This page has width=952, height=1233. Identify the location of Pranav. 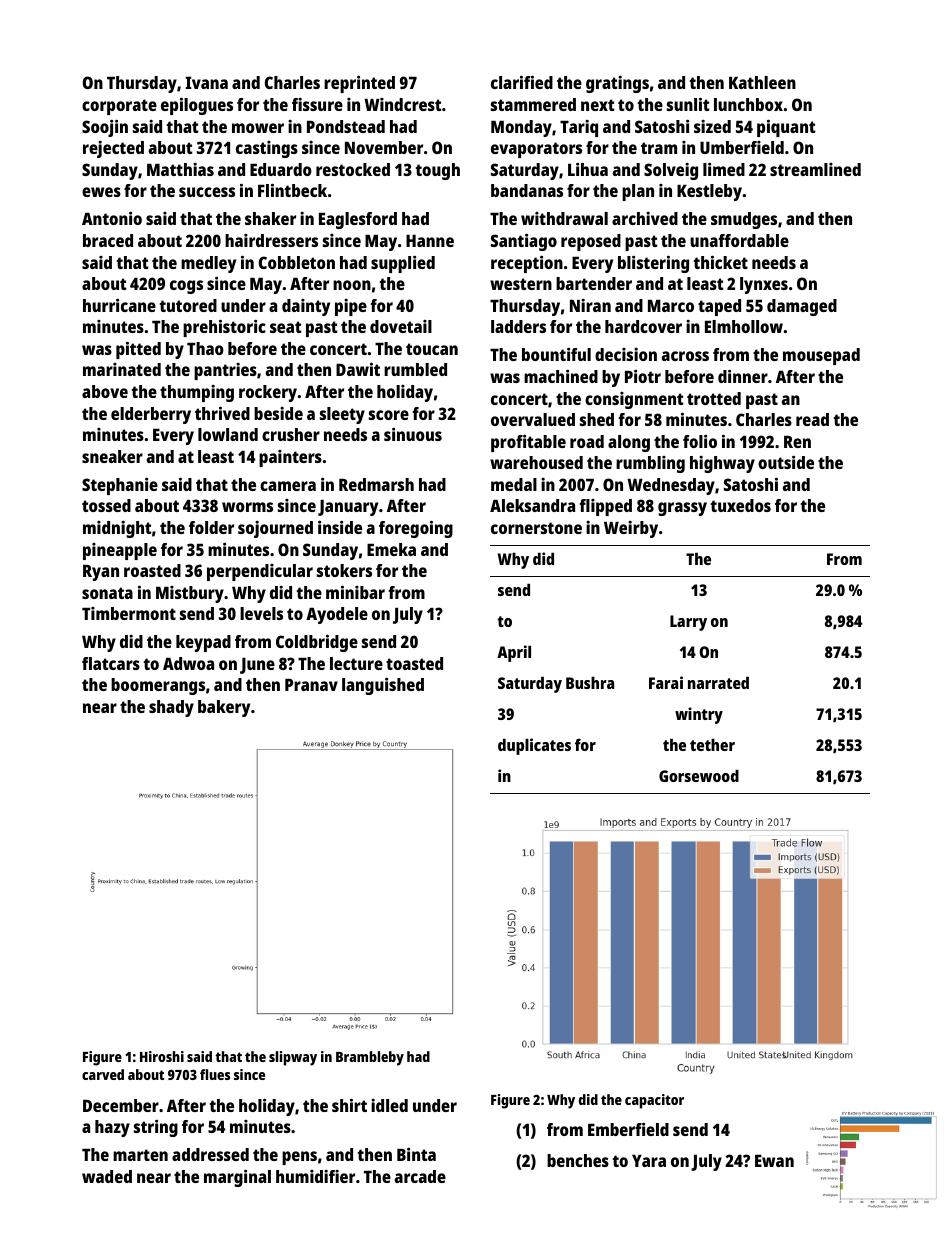
(311, 685).
